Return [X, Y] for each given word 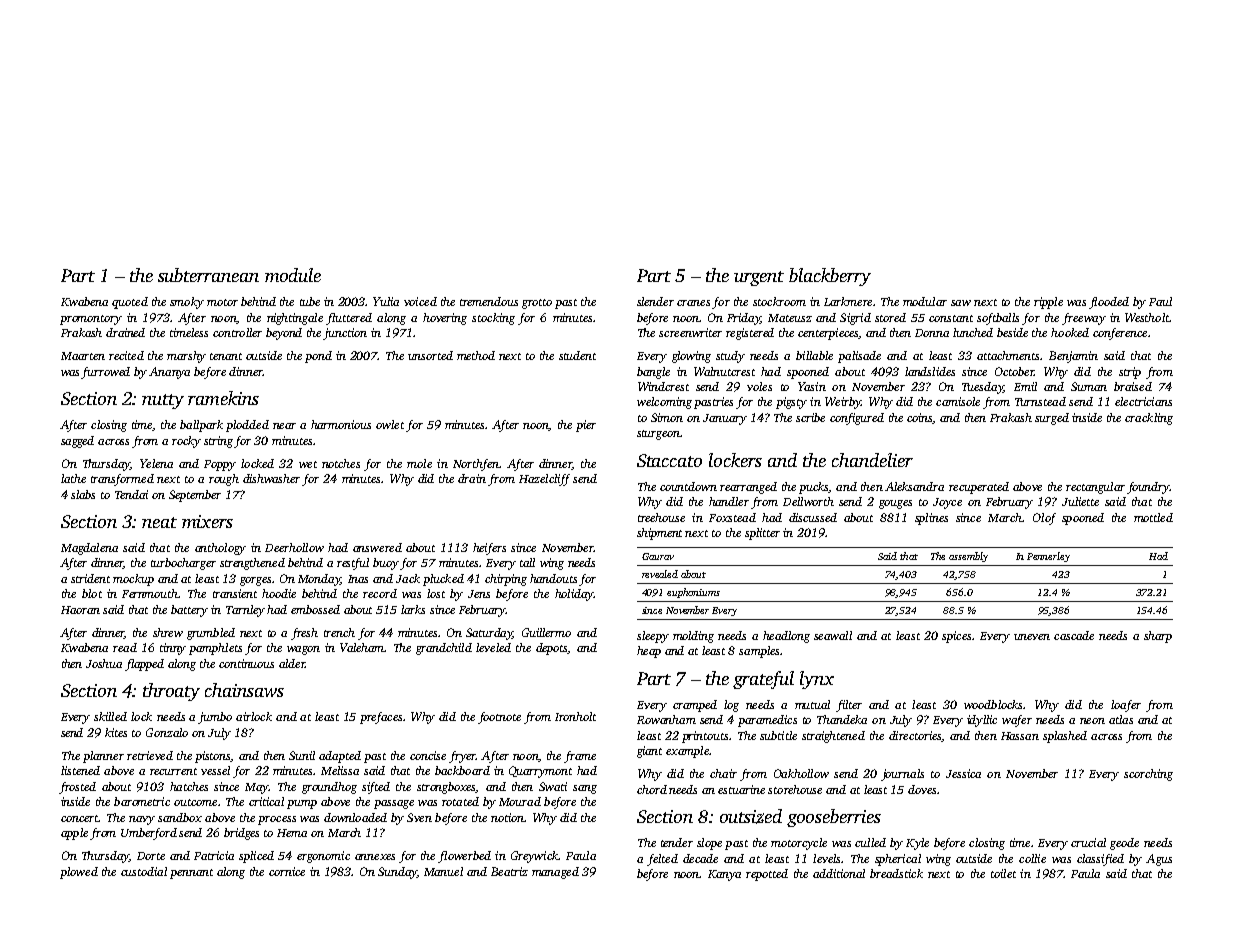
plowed [79, 873]
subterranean [208, 275]
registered [750, 334]
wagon [303, 650]
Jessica [963, 773]
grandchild [444, 649]
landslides [930, 371]
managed [555, 873]
